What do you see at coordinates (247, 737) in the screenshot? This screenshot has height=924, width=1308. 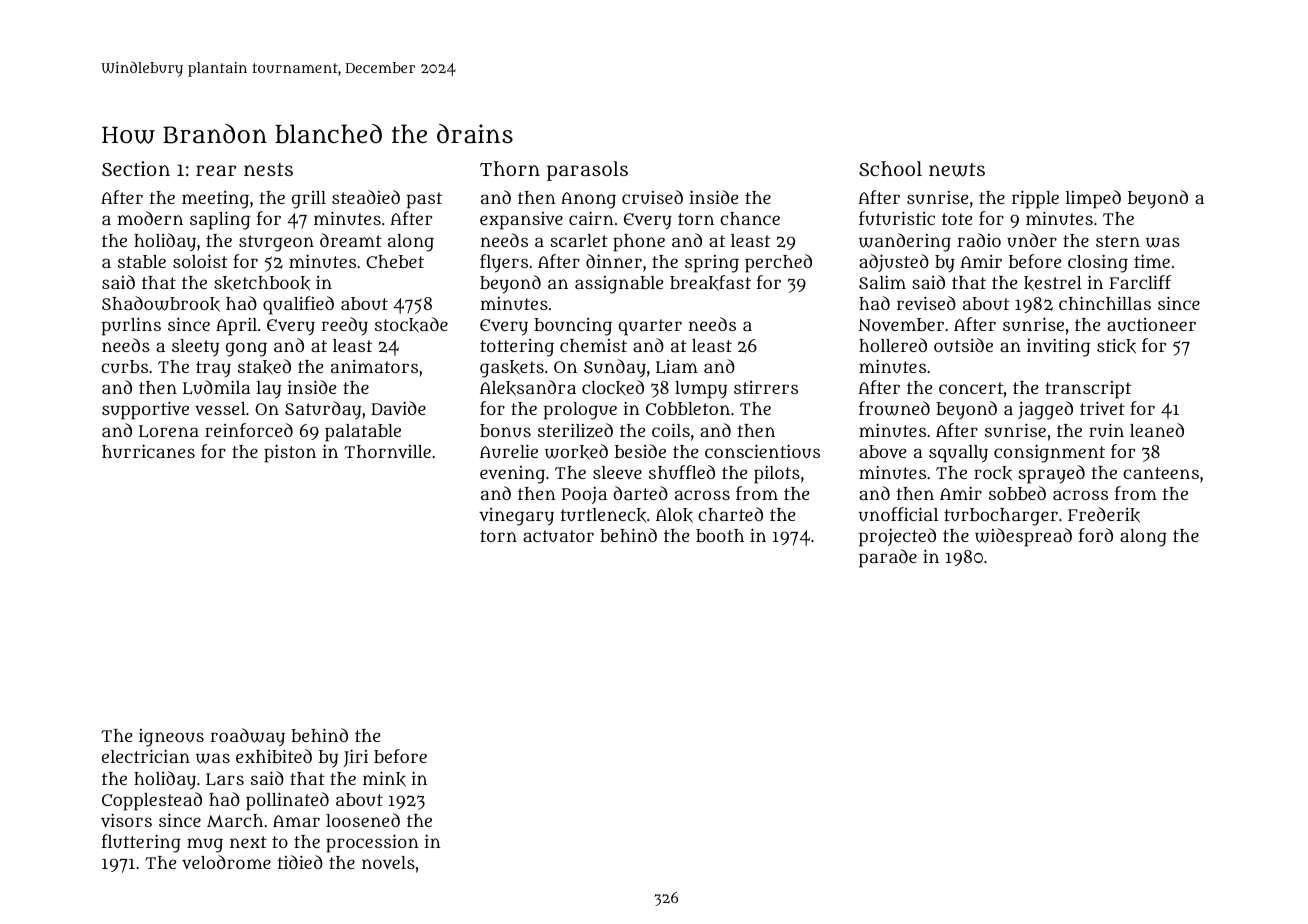 I see `roadway` at bounding box center [247, 737].
